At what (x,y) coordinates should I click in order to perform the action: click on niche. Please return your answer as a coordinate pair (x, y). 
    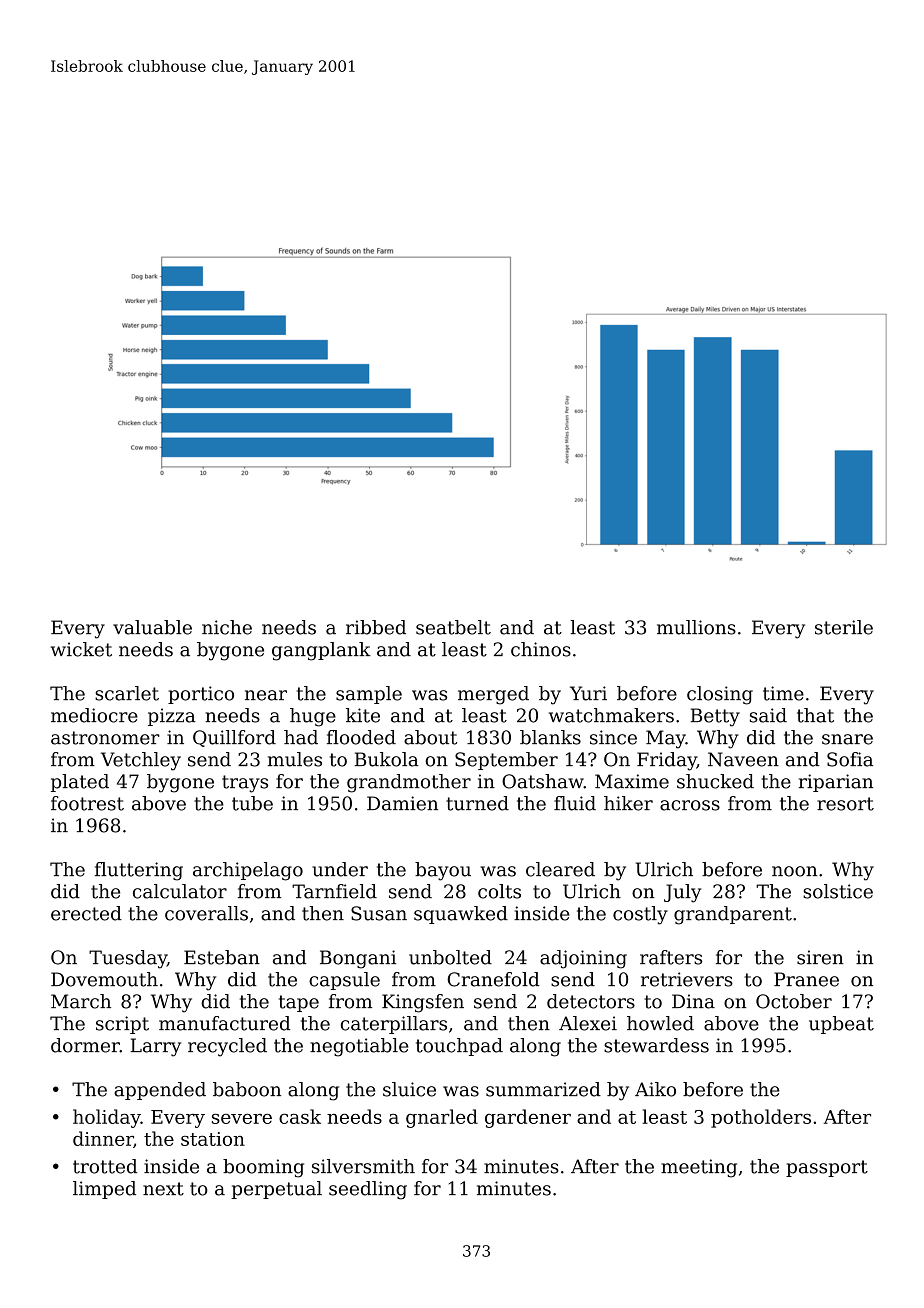
    Looking at the image, I should click on (227, 627).
